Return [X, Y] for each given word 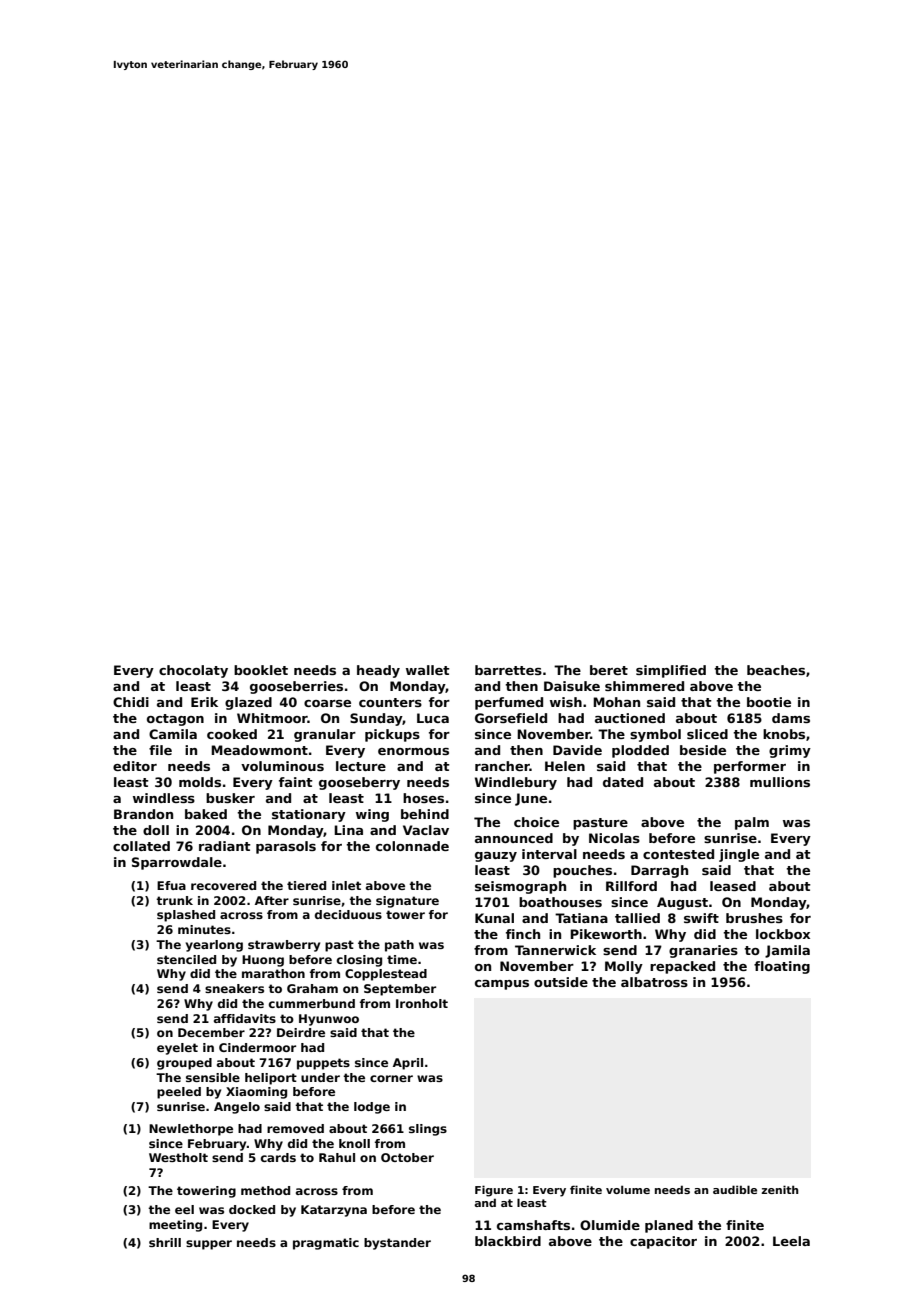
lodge [372, 1108]
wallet [428, 670]
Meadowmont [259, 750]
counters [390, 702]
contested [678, 854]
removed [295, 1128]
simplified [671, 671]
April [408, 1064]
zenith [779, 1189]
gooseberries [296, 687]
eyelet [177, 1049]
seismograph [520, 887]
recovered [223, 885]
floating [782, 967]
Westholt [178, 1157]
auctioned [630, 718]
